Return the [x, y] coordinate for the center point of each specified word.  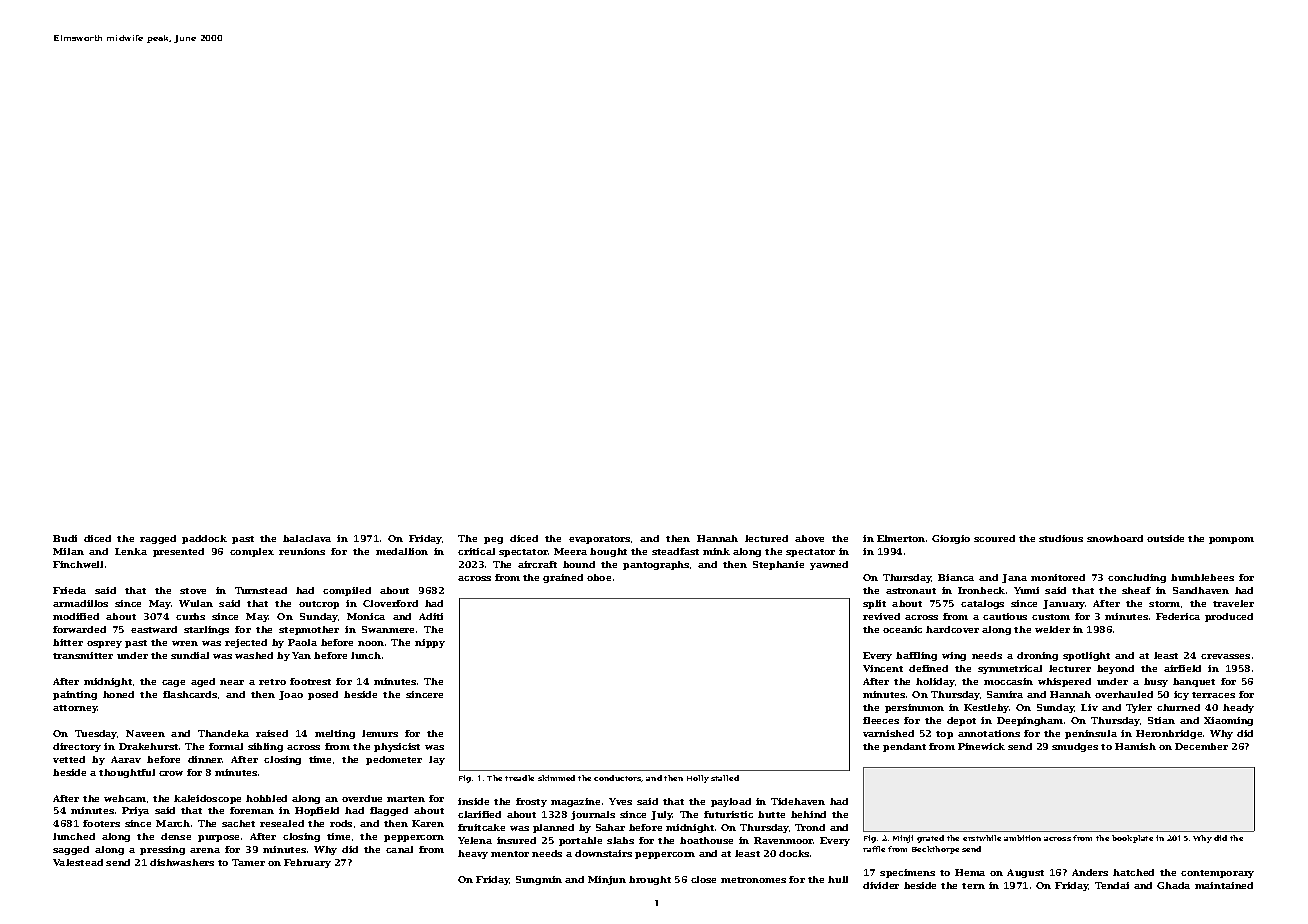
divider [881, 885]
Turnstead [261, 590]
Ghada [1173, 885]
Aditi [431, 616]
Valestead [78, 862]
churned [1178, 707]
